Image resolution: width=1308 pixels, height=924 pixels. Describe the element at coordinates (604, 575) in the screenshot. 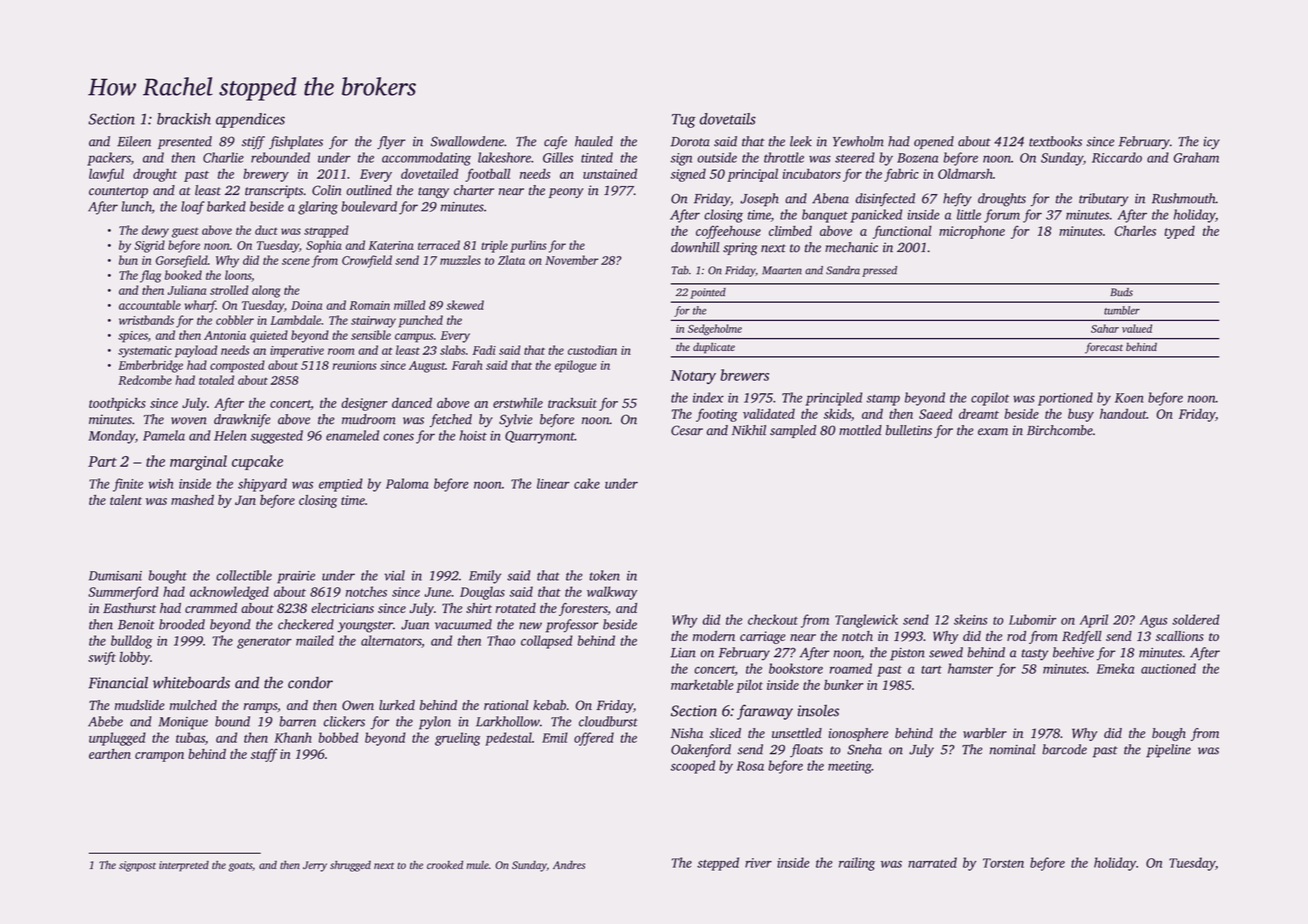

I see `token` at that location.
